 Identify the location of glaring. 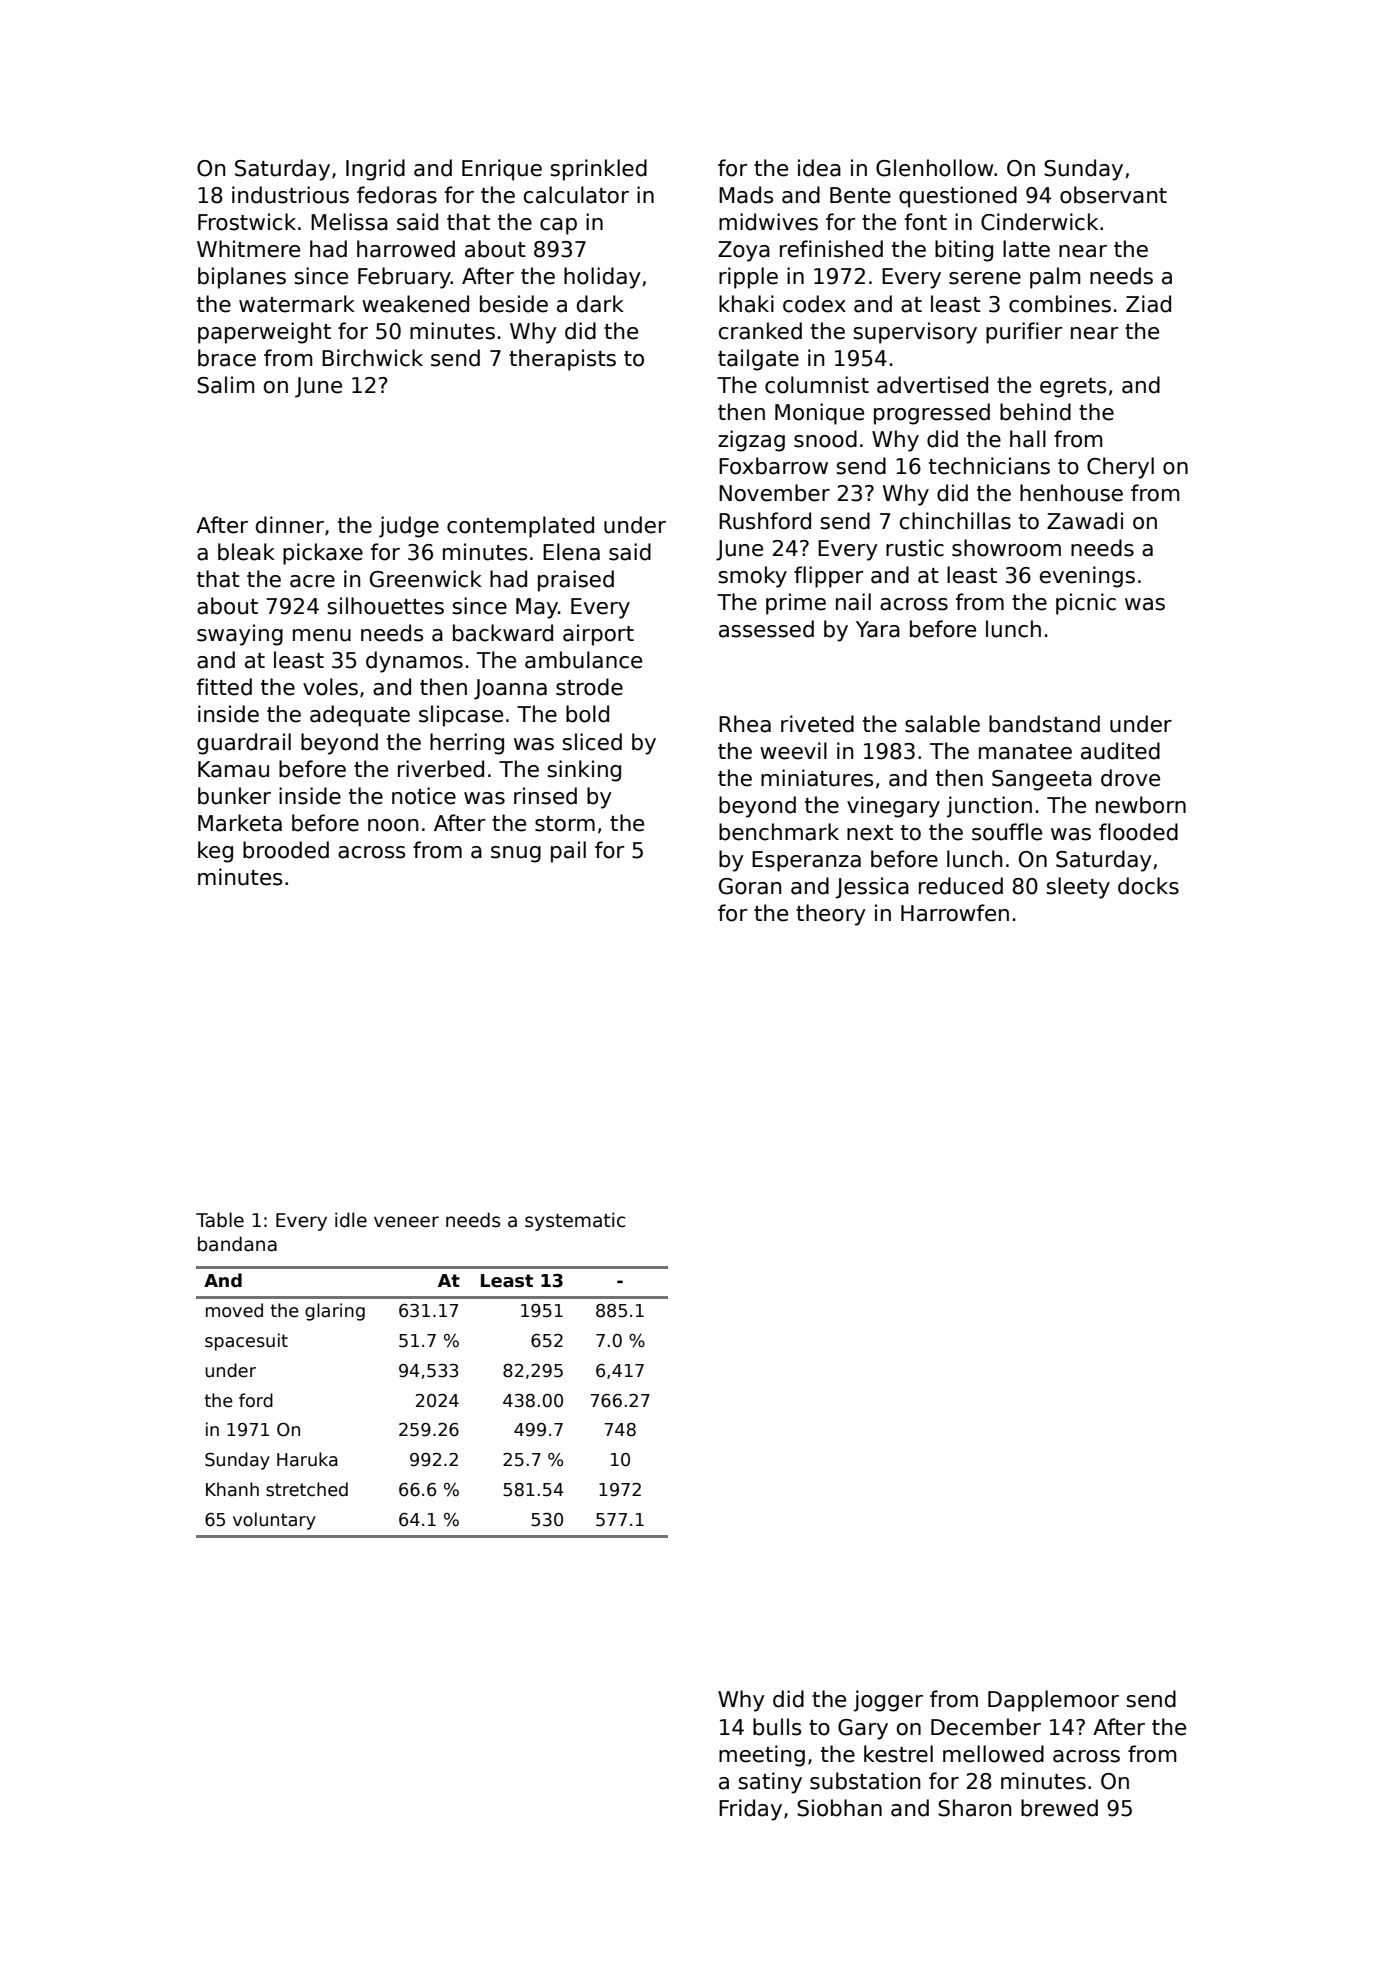
(335, 1312).
